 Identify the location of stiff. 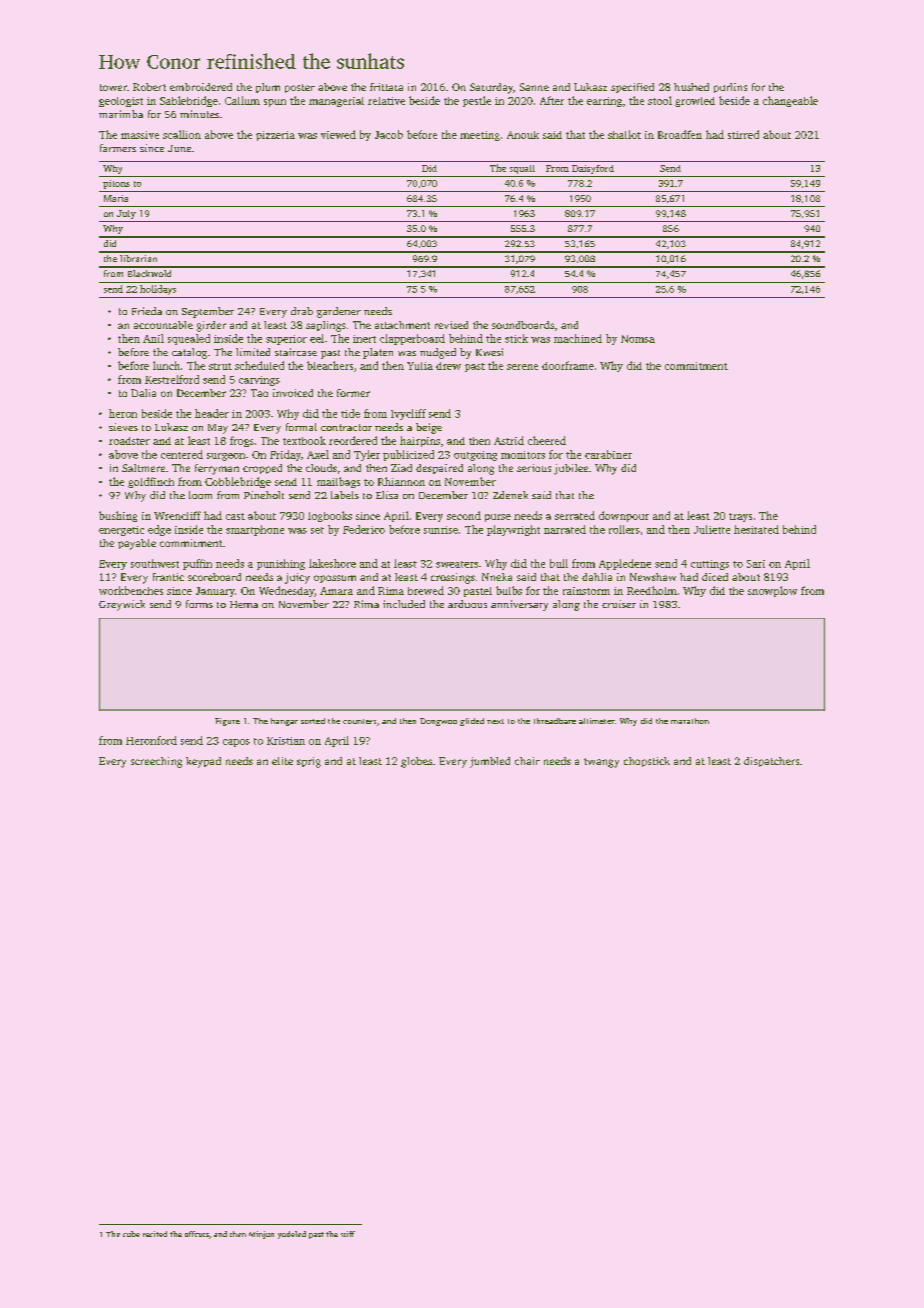
(348, 1234).
